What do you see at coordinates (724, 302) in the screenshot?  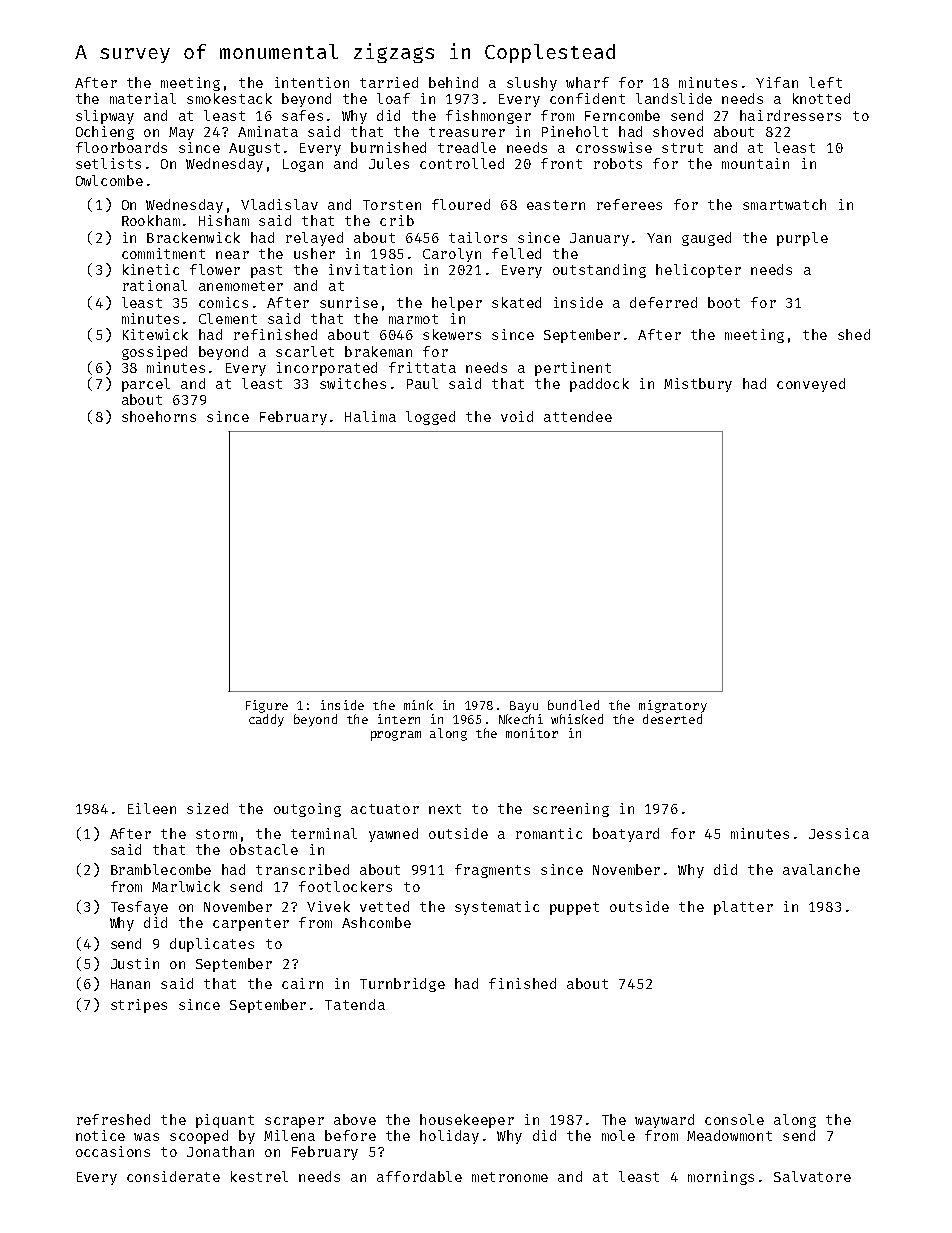 I see `boot` at bounding box center [724, 302].
